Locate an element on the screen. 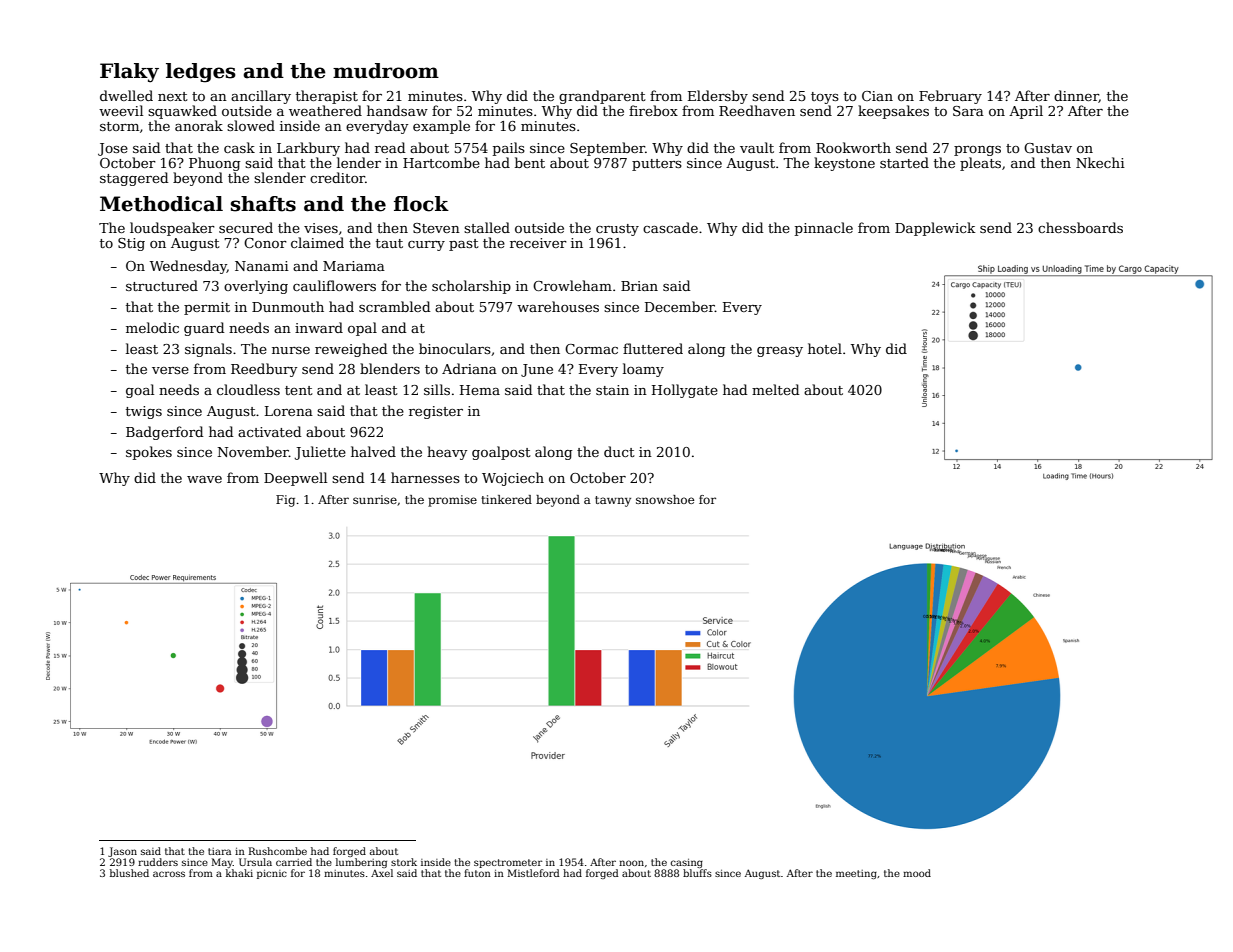 The image size is (1233, 952). wave is located at coordinates (204, 479).
